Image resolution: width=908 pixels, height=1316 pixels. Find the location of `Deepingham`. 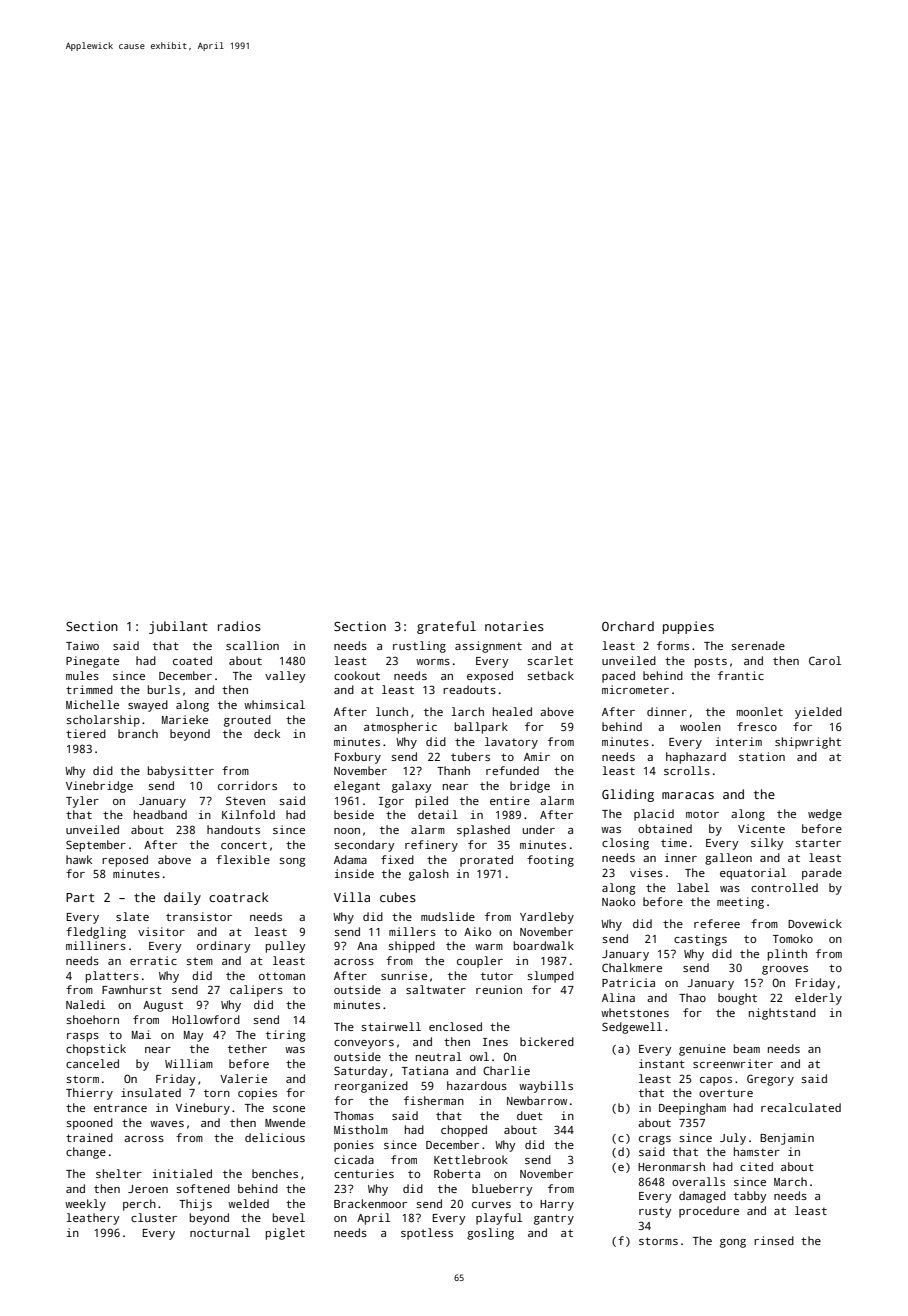

Deepingham is located at coordinates (692, 1109).
